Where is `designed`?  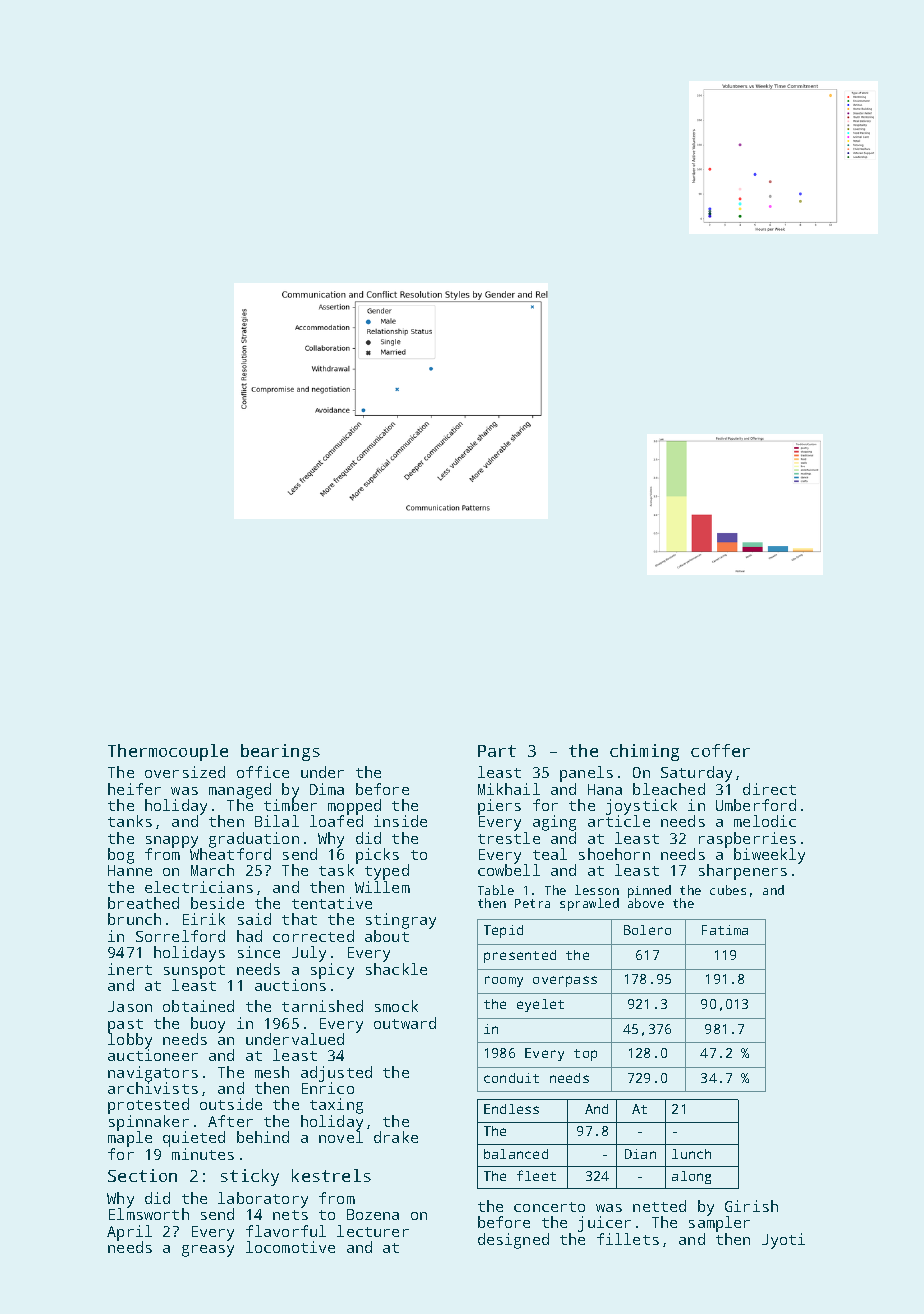
designed is located at coordinates (513, 1241).
